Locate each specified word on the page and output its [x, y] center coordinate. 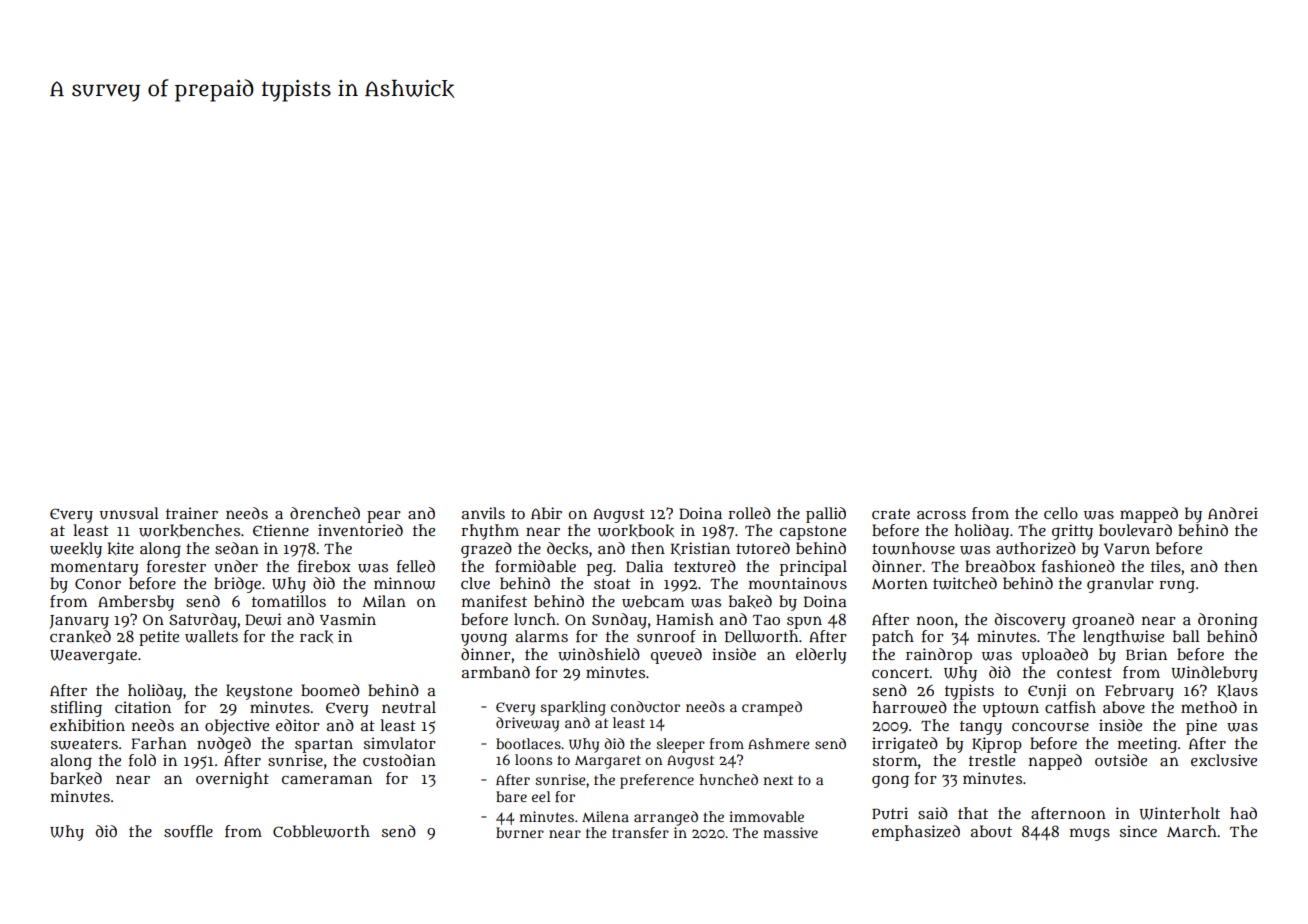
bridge [237, 585]
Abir [546, 513]
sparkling [573, 708]
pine [1201, 727]
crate [891, 514]
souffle [188, 831]
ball [1186, 636]
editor [298, 725]
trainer [192, 513]
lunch [535, 619]
